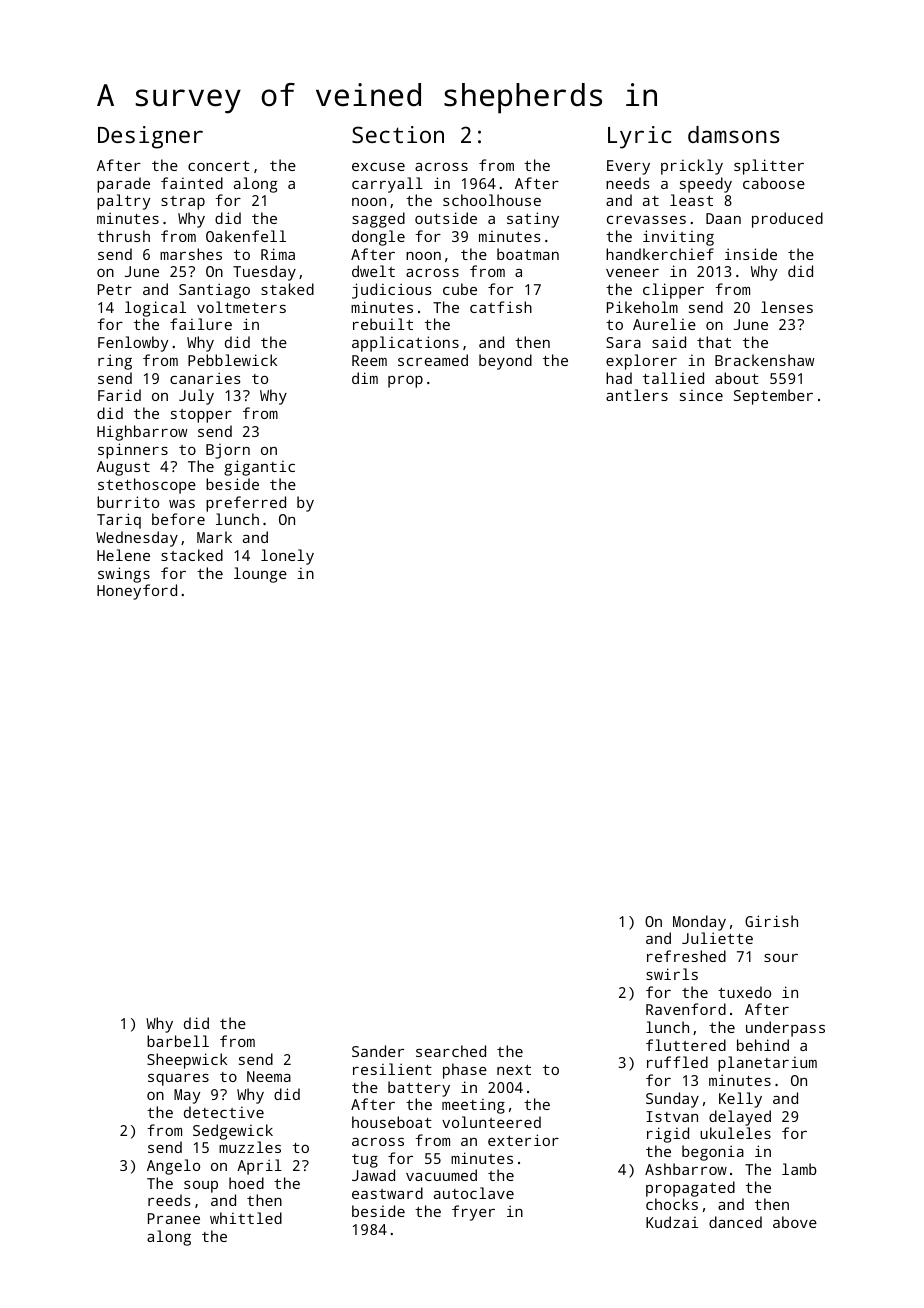 This document has width=924, height=1308. I want to click on whittled, so click(246, 1218).
